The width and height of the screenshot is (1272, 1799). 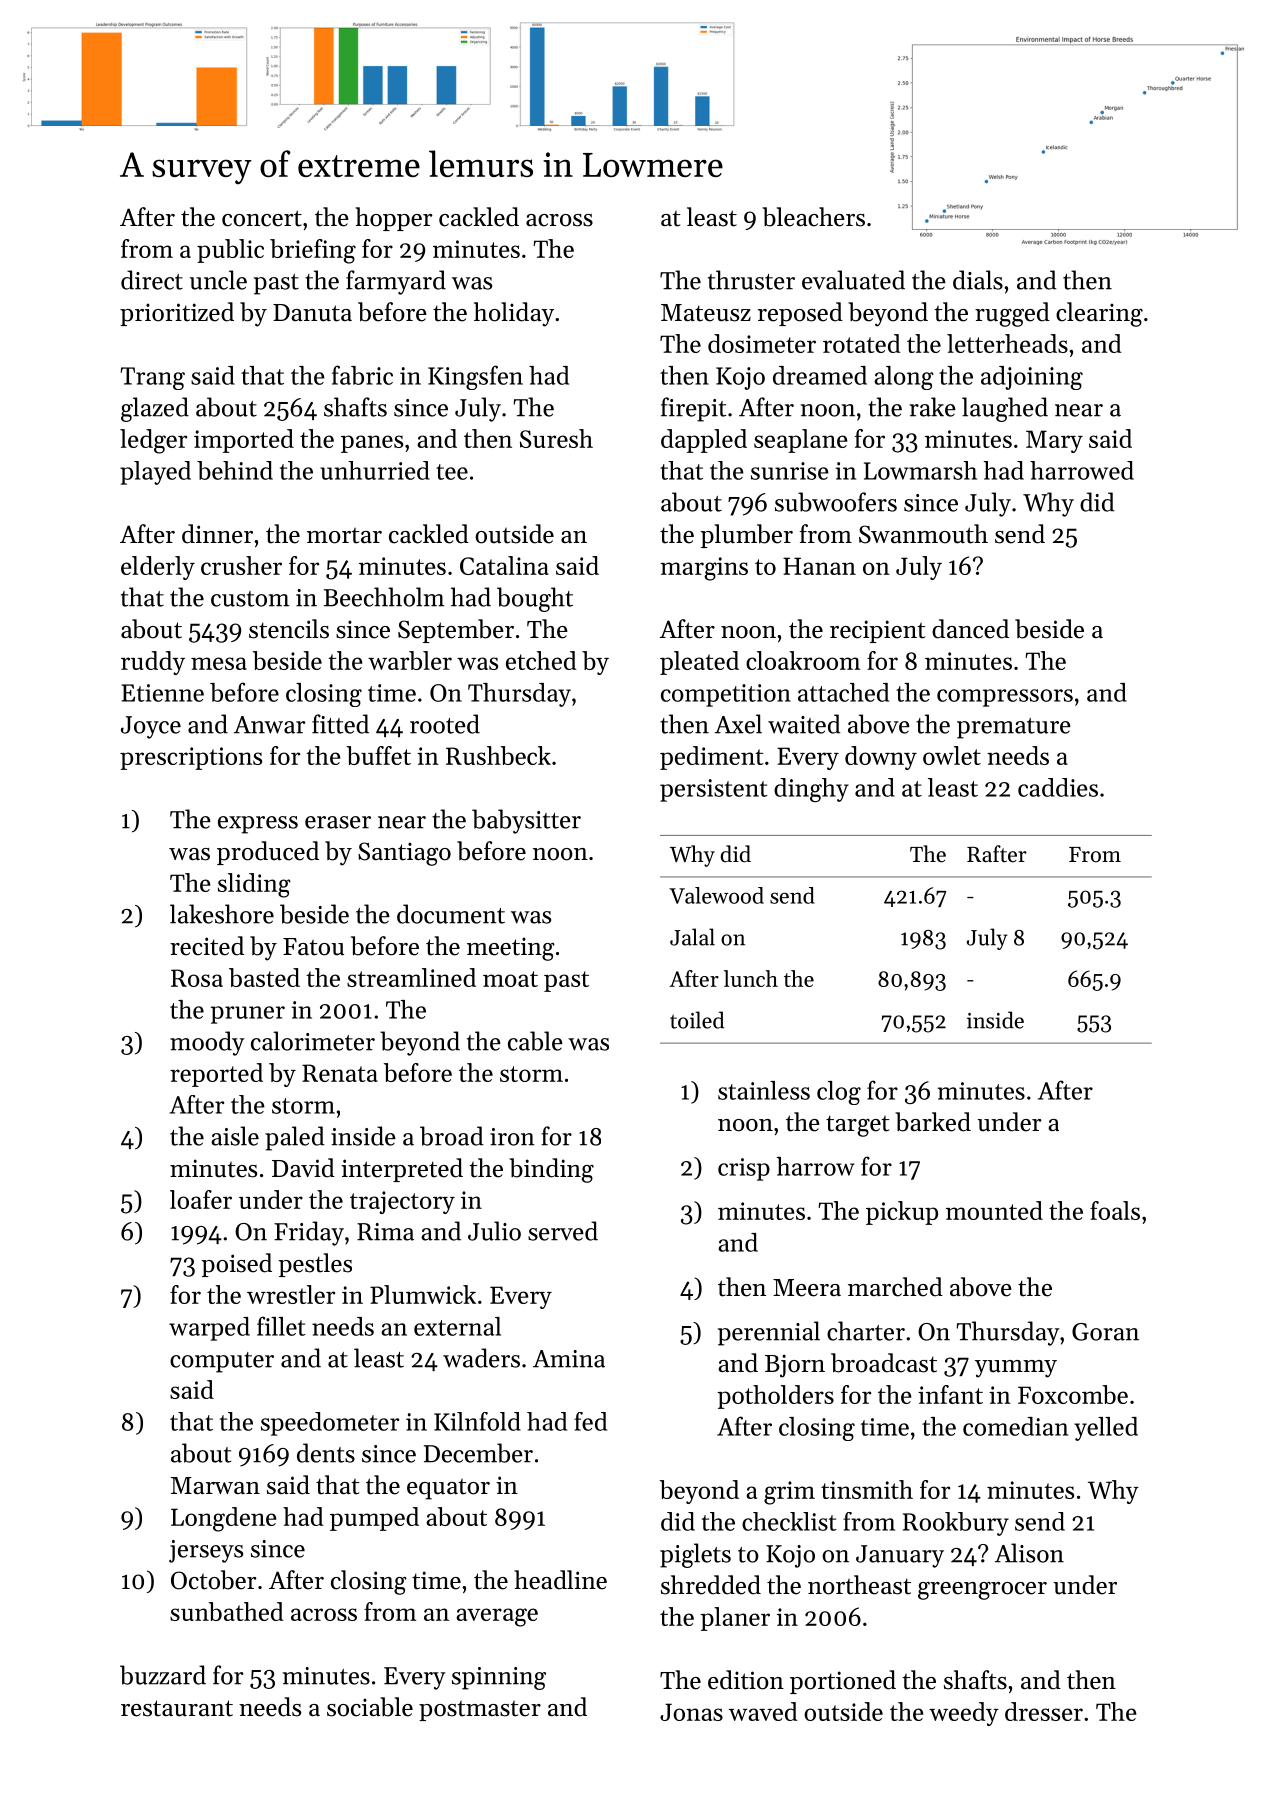 What do you see at coordinates (699, 663) in the screenshot?
I see `pleated` at bounding box center [699, 663].
